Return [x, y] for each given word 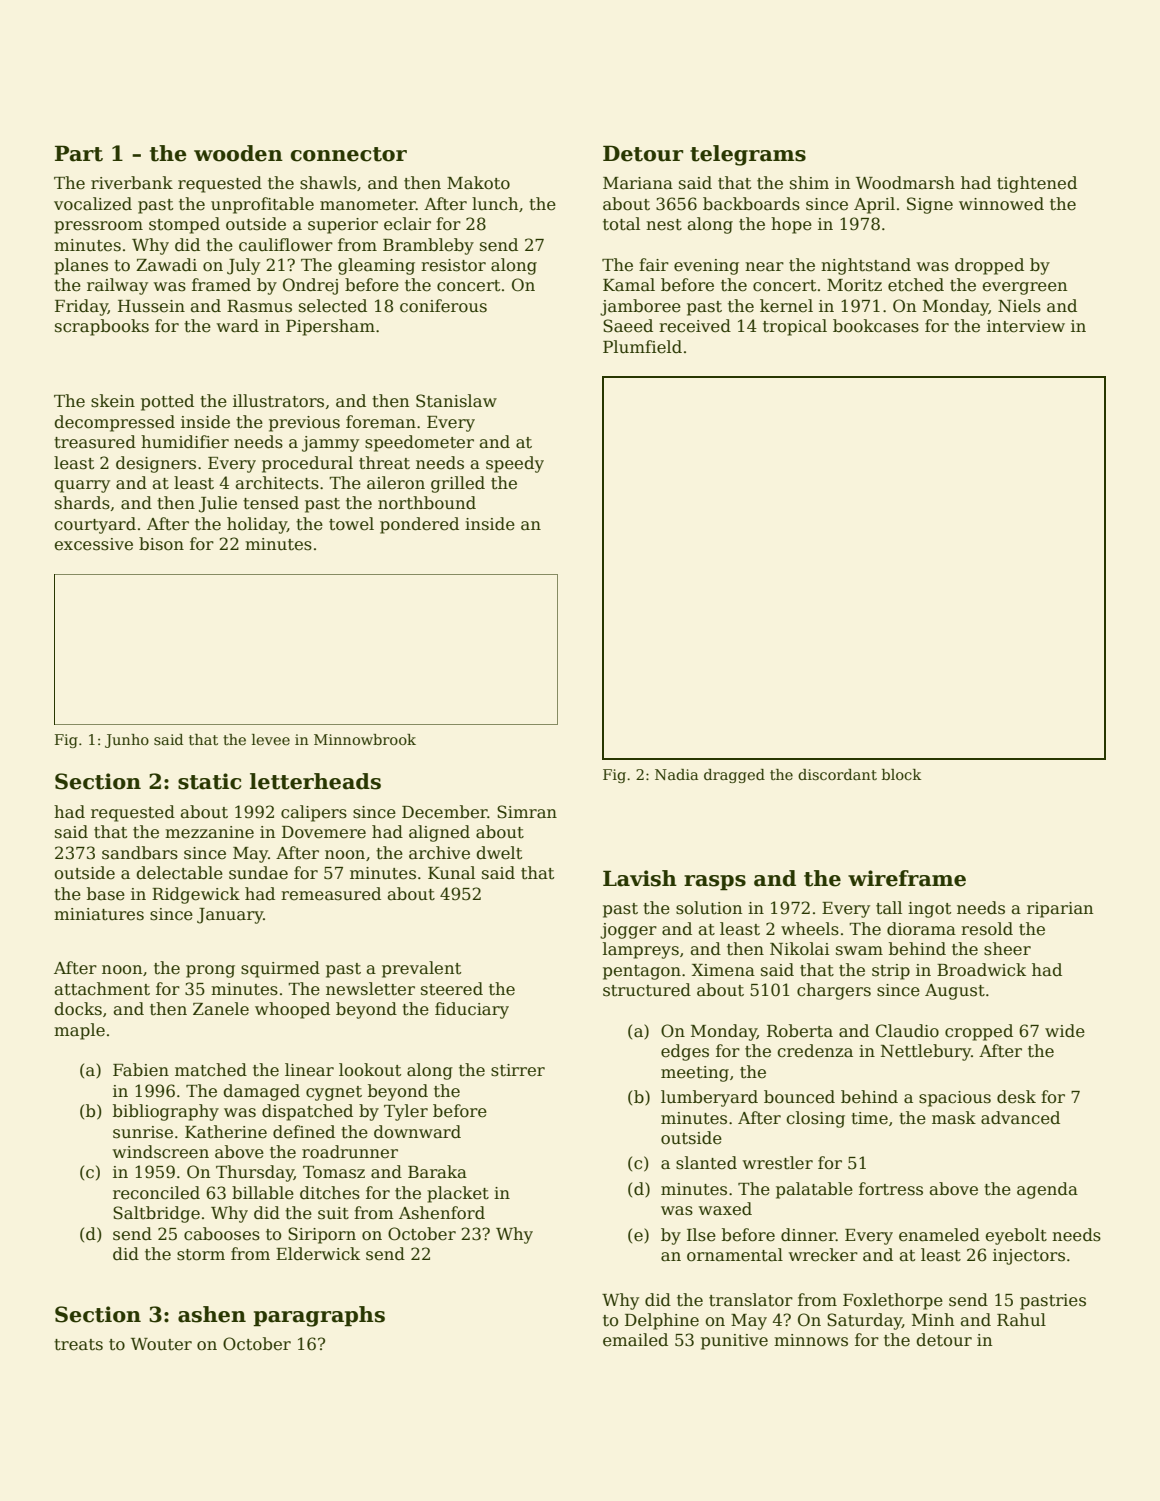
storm [201, 1255]
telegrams [748, 155]
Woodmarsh [905, 183]
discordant [837, 774]
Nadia [676, 774]
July [243, 266]
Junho [127, 741]
